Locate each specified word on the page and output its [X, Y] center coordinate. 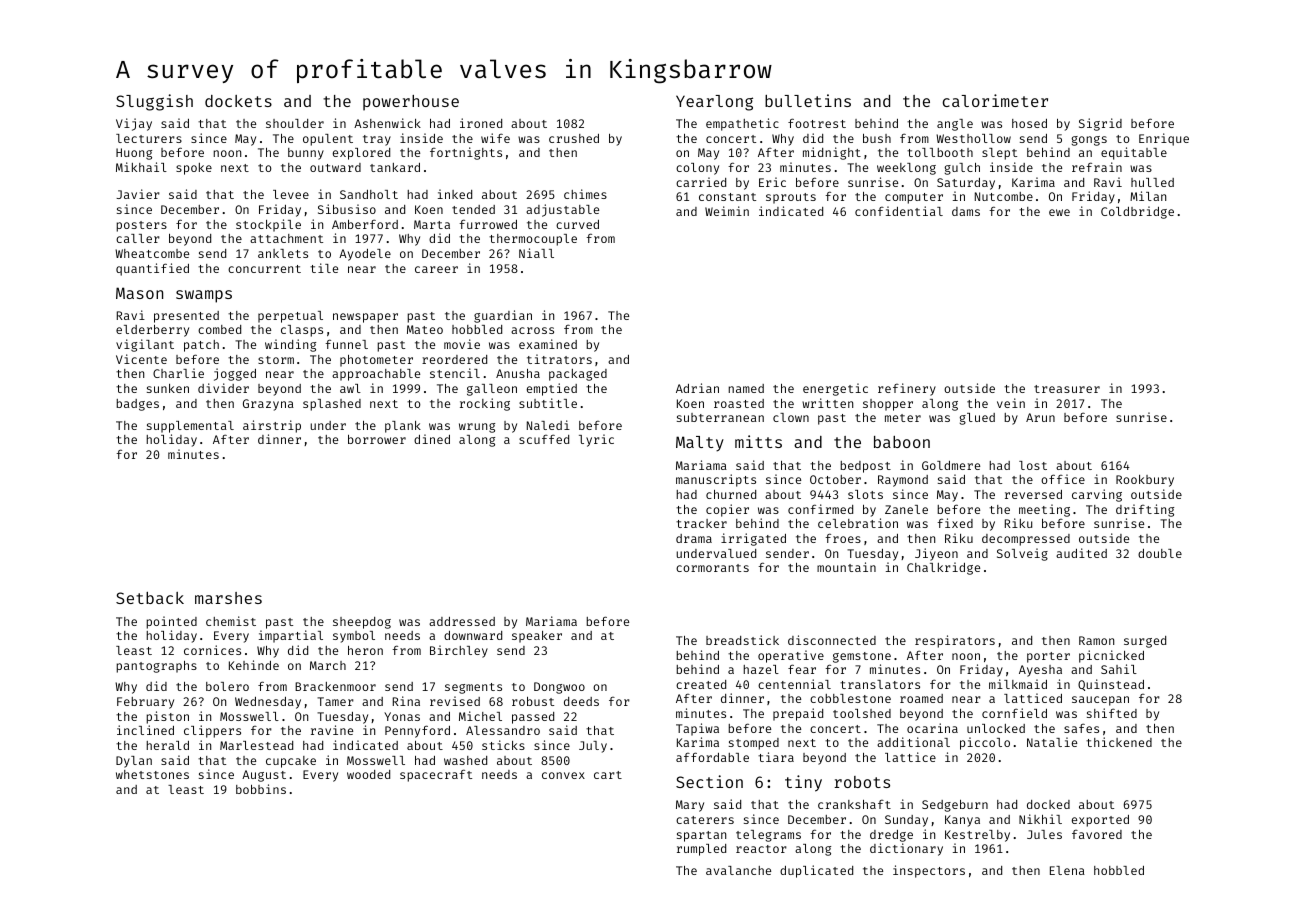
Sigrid [1100, 124]
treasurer [1067, 389]
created [701, 684]
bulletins [808, 100]
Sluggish [154, 102]
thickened [1119, 742]
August [264, 776]
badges [137, 405]
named [746, 388]
